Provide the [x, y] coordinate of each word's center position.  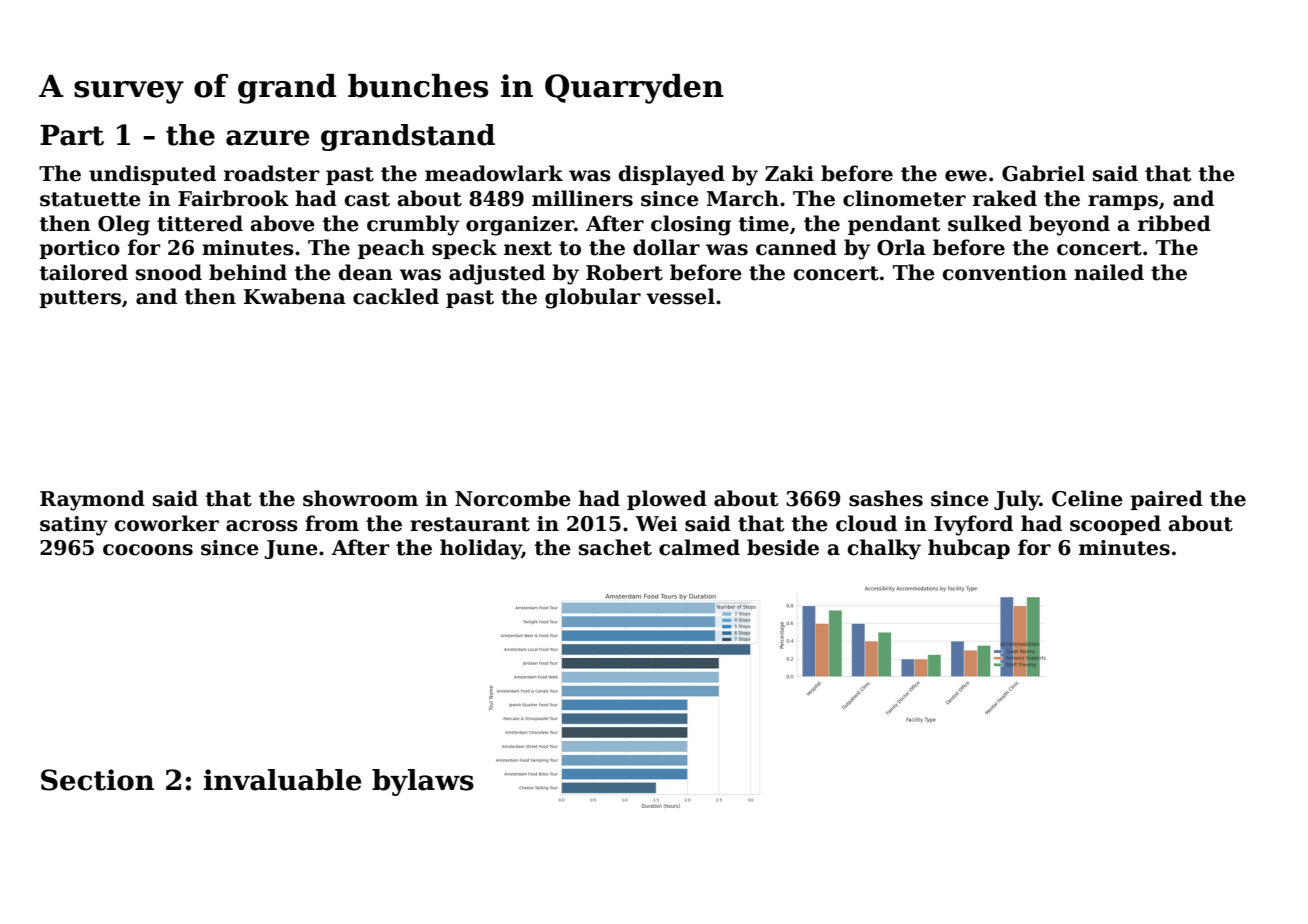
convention [1004, 273]
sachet [615, 547]
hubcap [969, 549]
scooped [1115, 525]
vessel [680, 296]
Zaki [789, 173]
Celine [1087, 498]
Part [72, 135]
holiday [481, 549]
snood [169, 272]
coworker [166, 523]
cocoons [148, 550]
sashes [886, 498]
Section [97, 780]
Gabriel [1043, 173]
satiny [74, 526]
